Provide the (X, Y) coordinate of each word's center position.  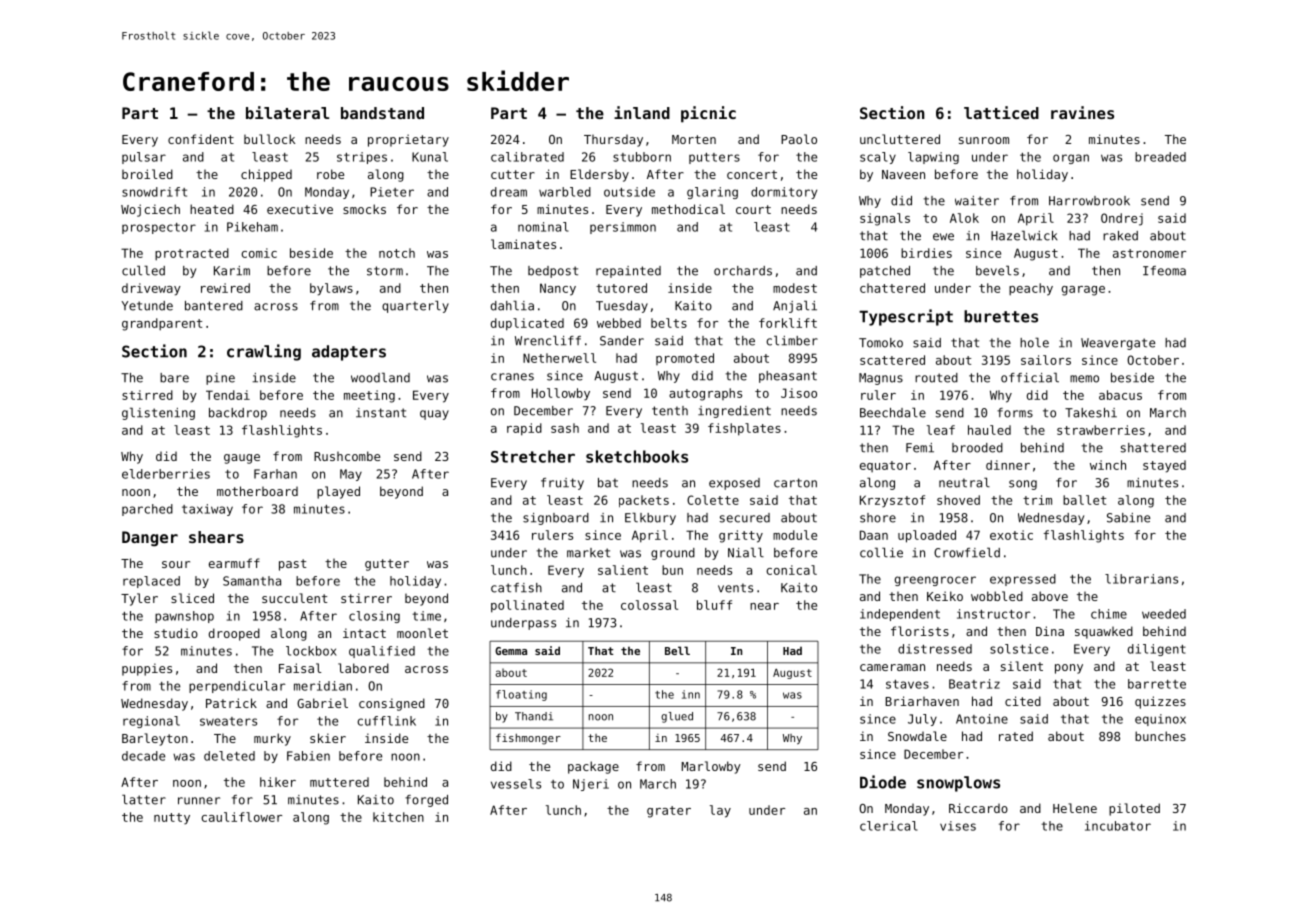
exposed (734, 484)
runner (199, 801)
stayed (1164, 466)
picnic (708, 114)
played (338, 492)
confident (201, 139)
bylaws (331, 289)
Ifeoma (1164, 271)
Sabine (1128, 518)
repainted (628, 272)
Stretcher (533, 456)
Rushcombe (347, 456)
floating (521, 695)
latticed (1001, 112)
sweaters (228, 721)
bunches (1160, 736)
